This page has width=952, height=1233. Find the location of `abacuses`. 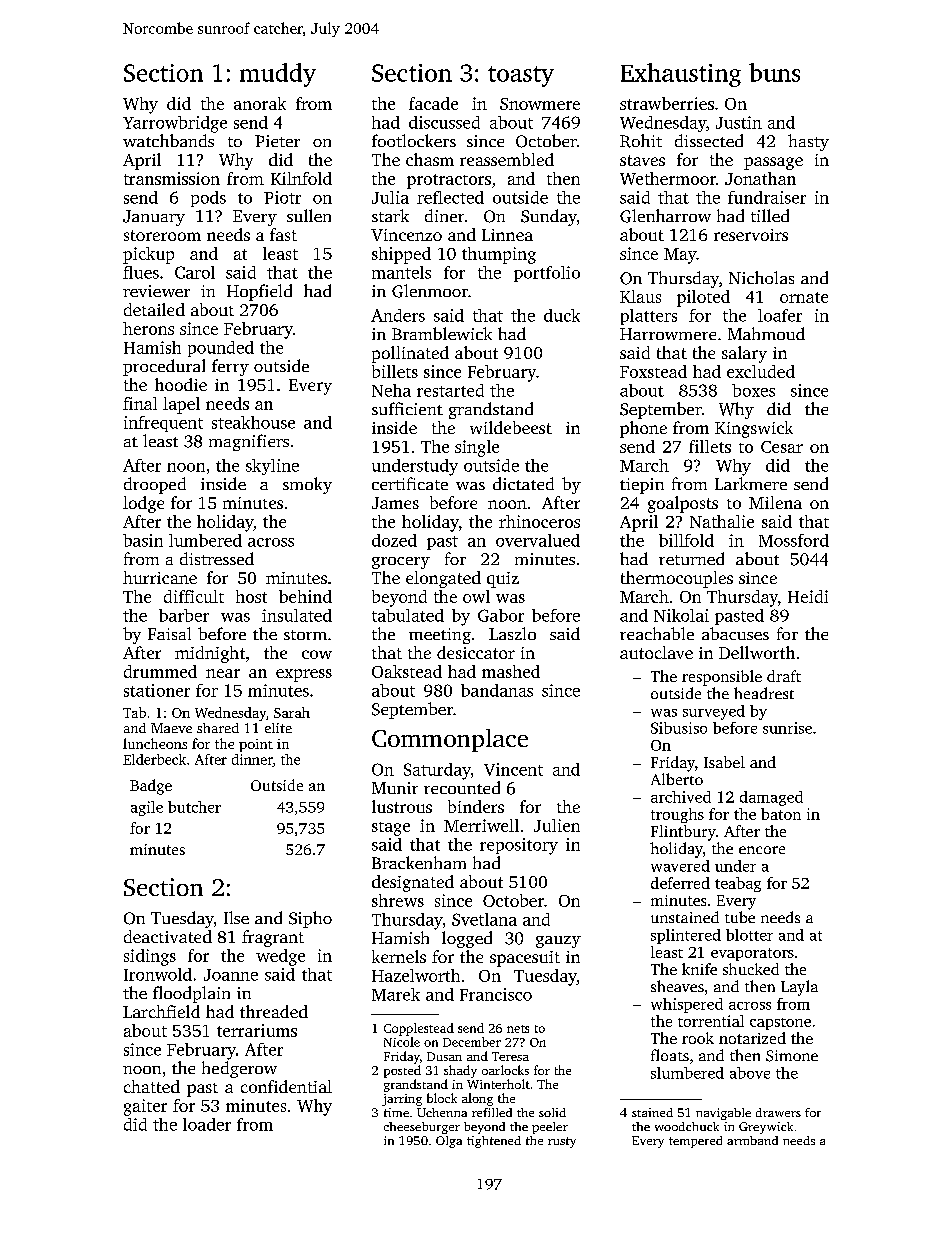

abacuses is located at coordinates (735, 633).
